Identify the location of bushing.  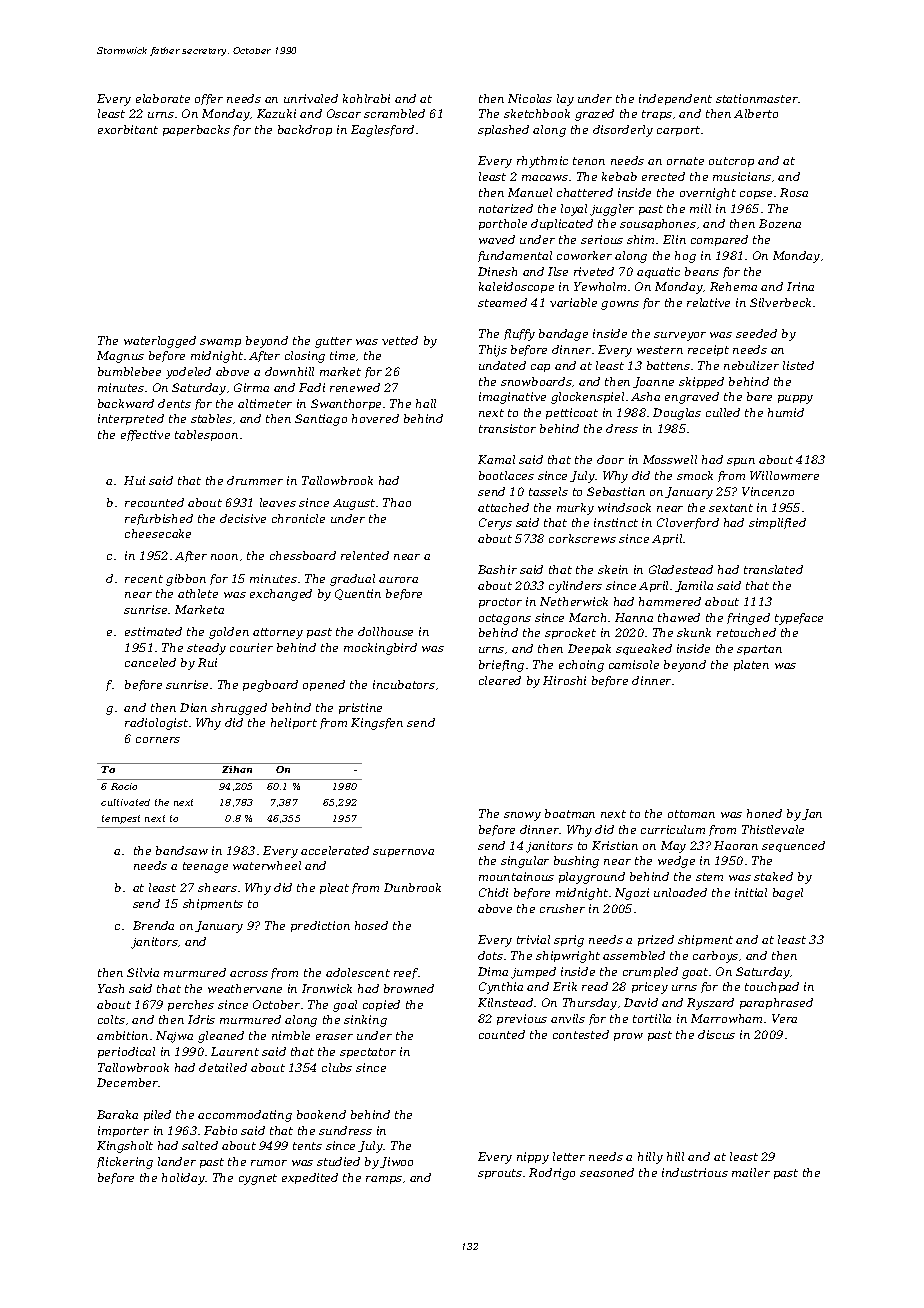
(576, 862).
